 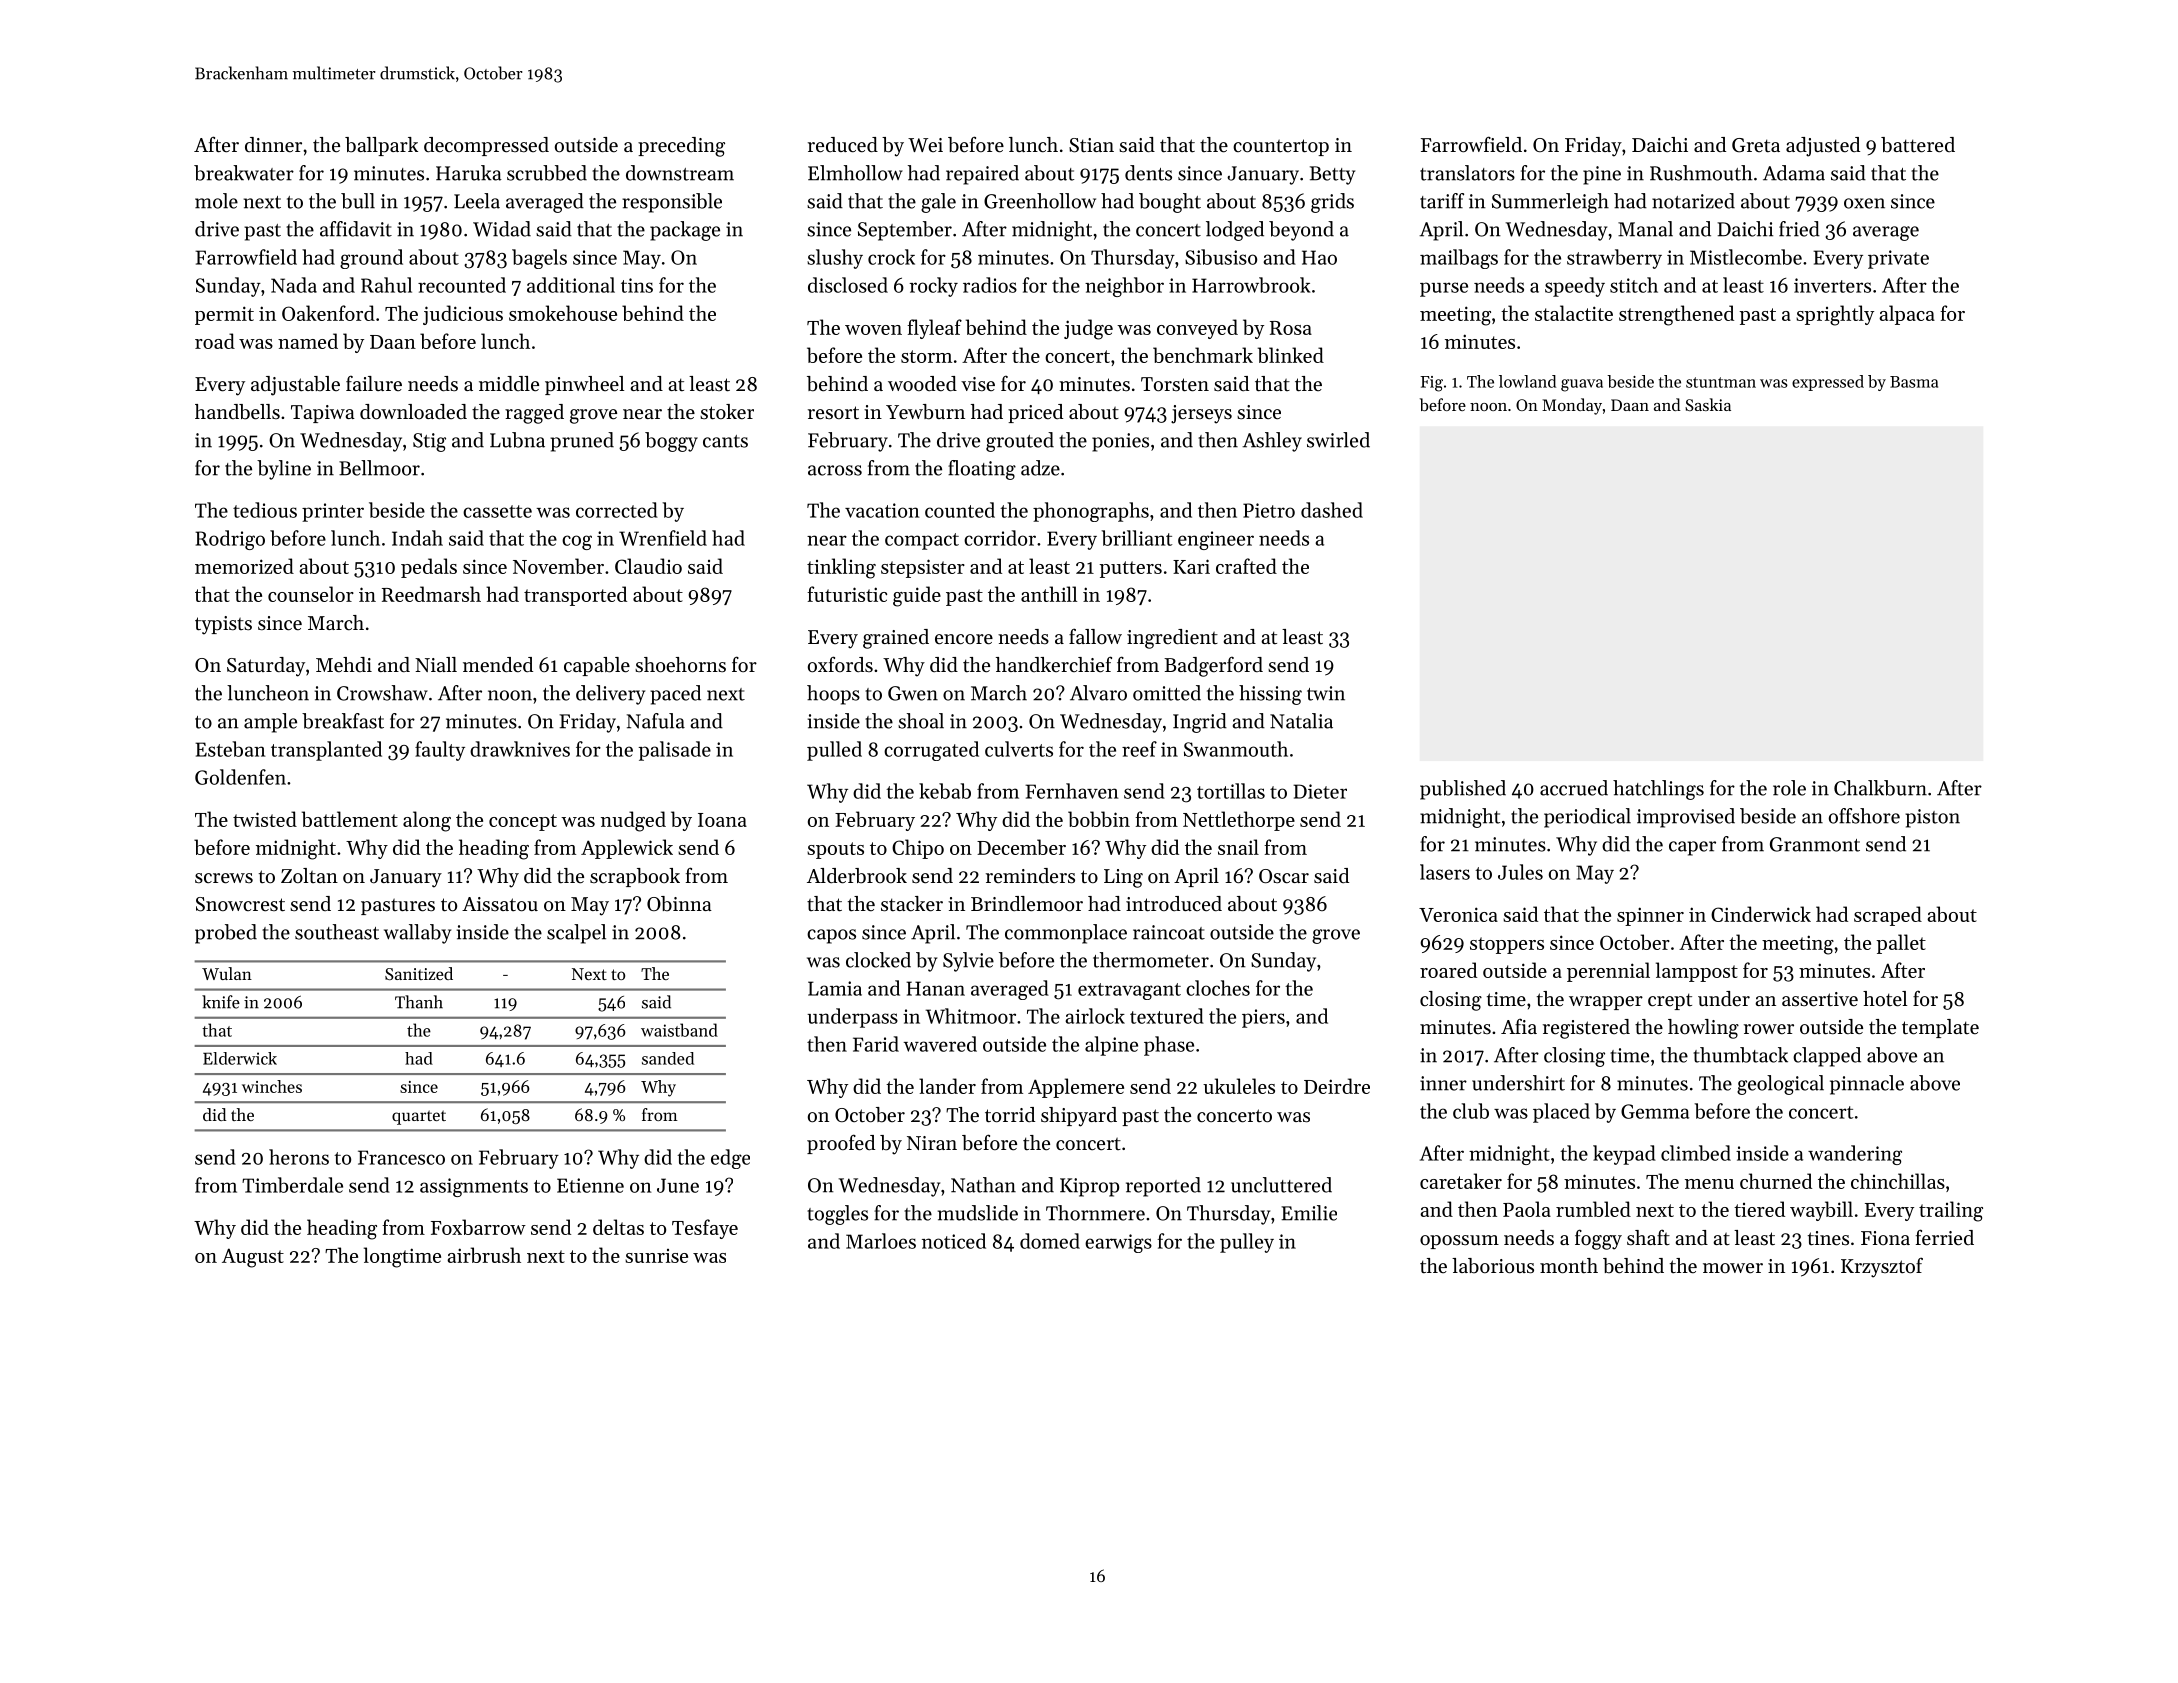 What do you see at coordinates (1708, 404) in the screenshot?
I see `Saskia` at bounding box center [1708, 404].
